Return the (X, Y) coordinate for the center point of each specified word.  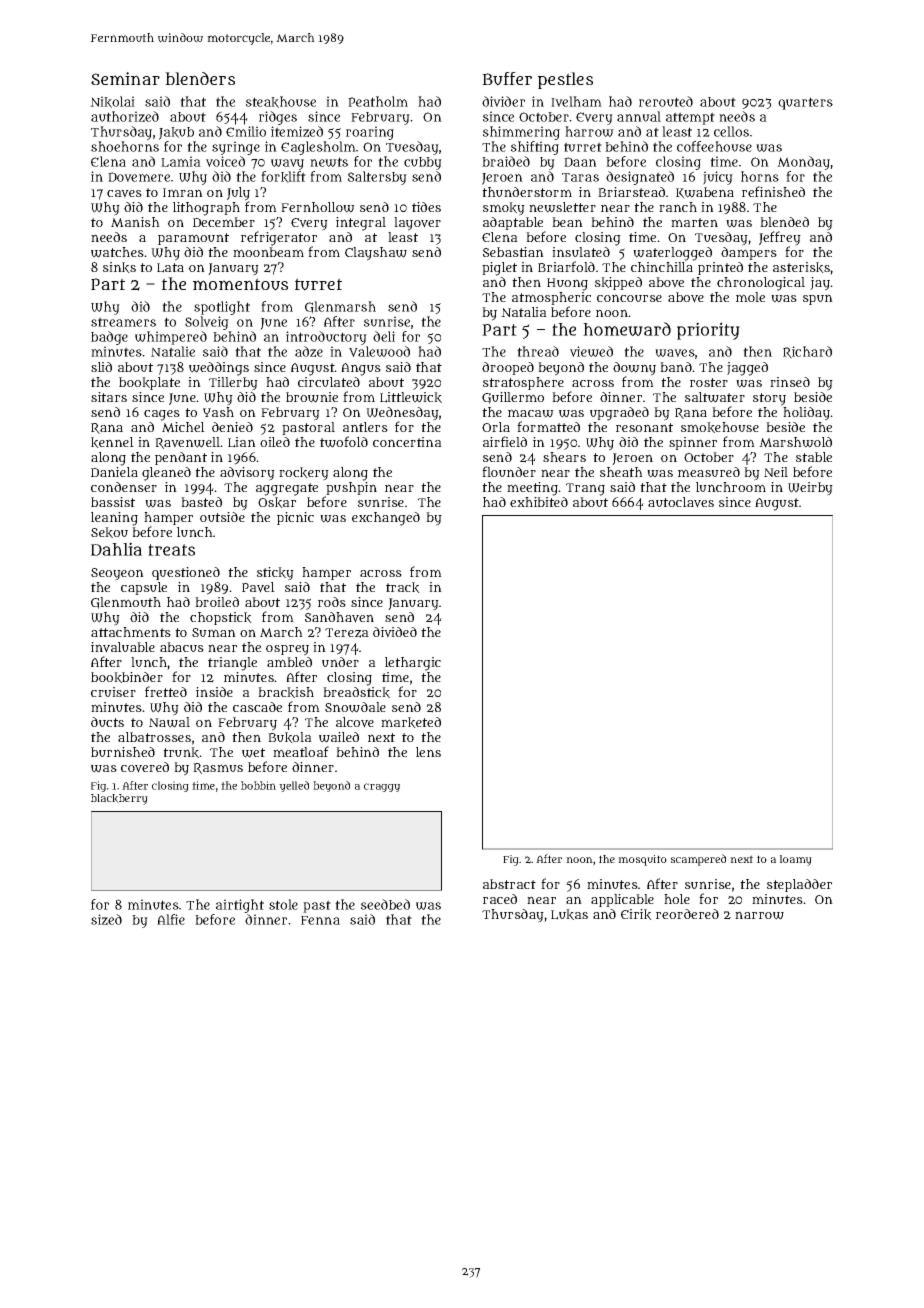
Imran (183, 192)
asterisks (801, 267)
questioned (186, 573)
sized (106, 919)
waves (675, 353)
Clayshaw (376, 254)
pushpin (351, 488)
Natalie (173, 351)
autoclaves (681, 502)
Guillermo (513, 398)
